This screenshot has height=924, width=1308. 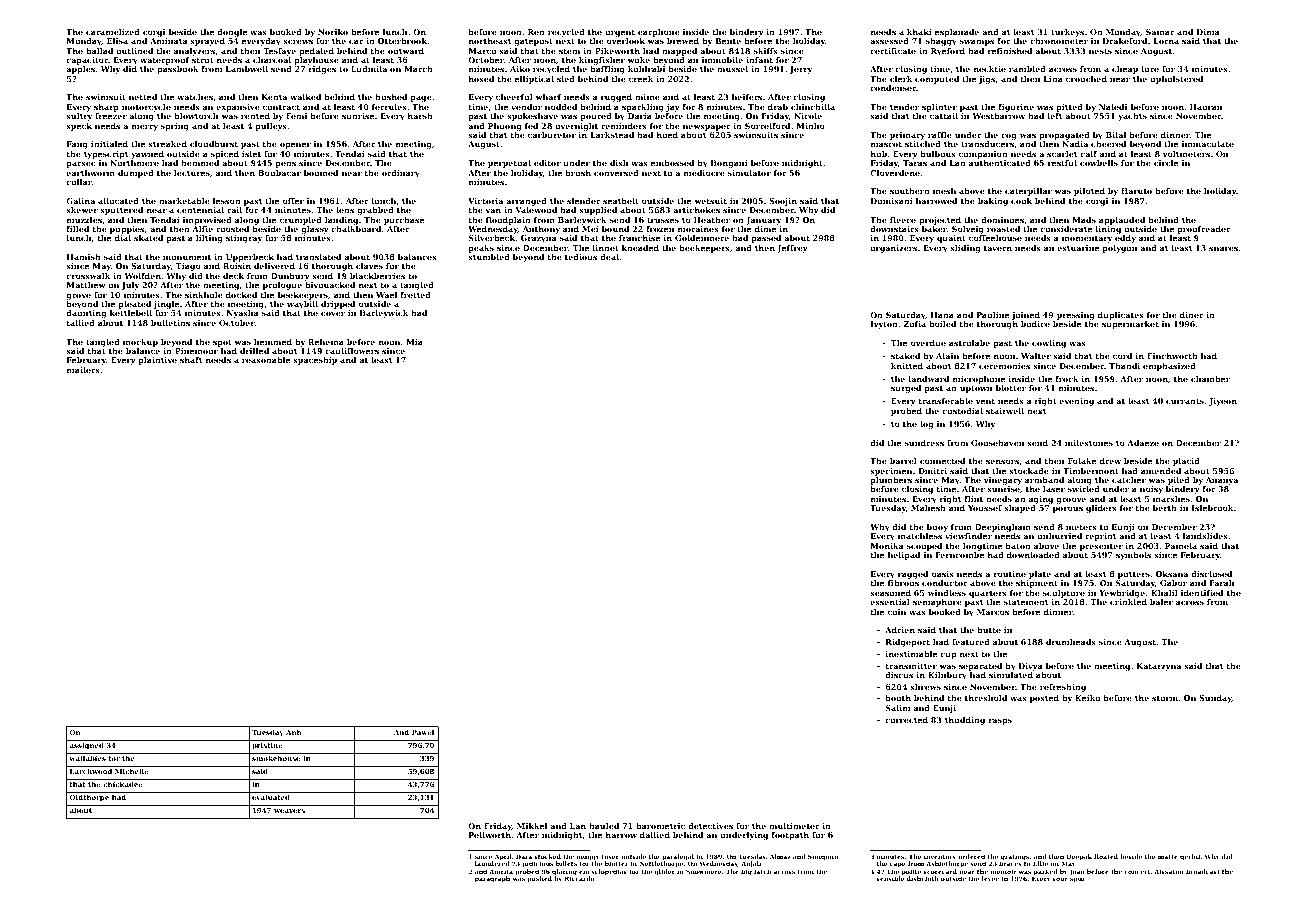 What do you see at coordinates (919, 32) in the screenshot?
I see `khaki` at bounding box center [919, 32].
